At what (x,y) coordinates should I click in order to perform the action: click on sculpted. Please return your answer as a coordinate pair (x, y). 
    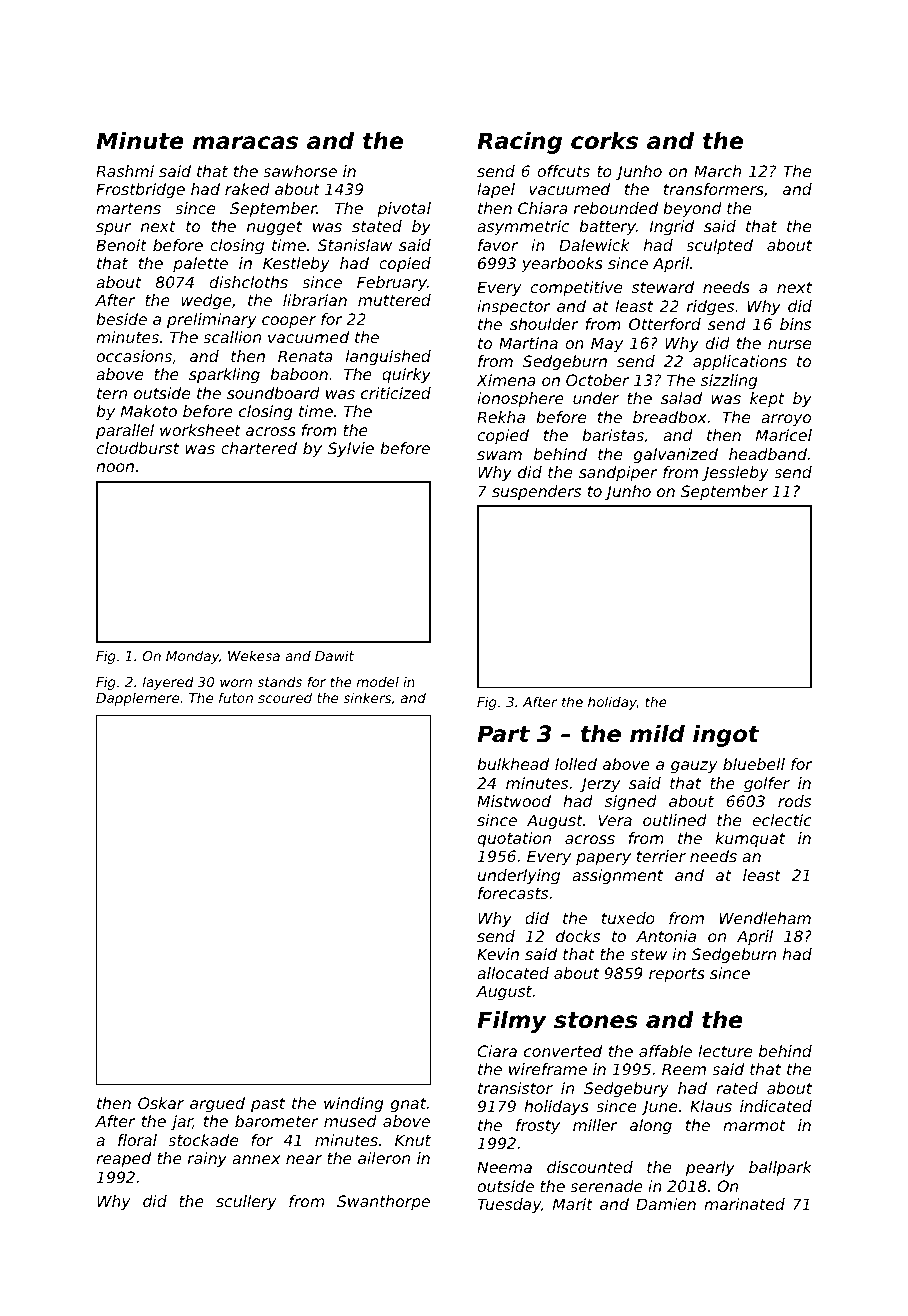
    Looking at the image, I should click on (719, 246).
